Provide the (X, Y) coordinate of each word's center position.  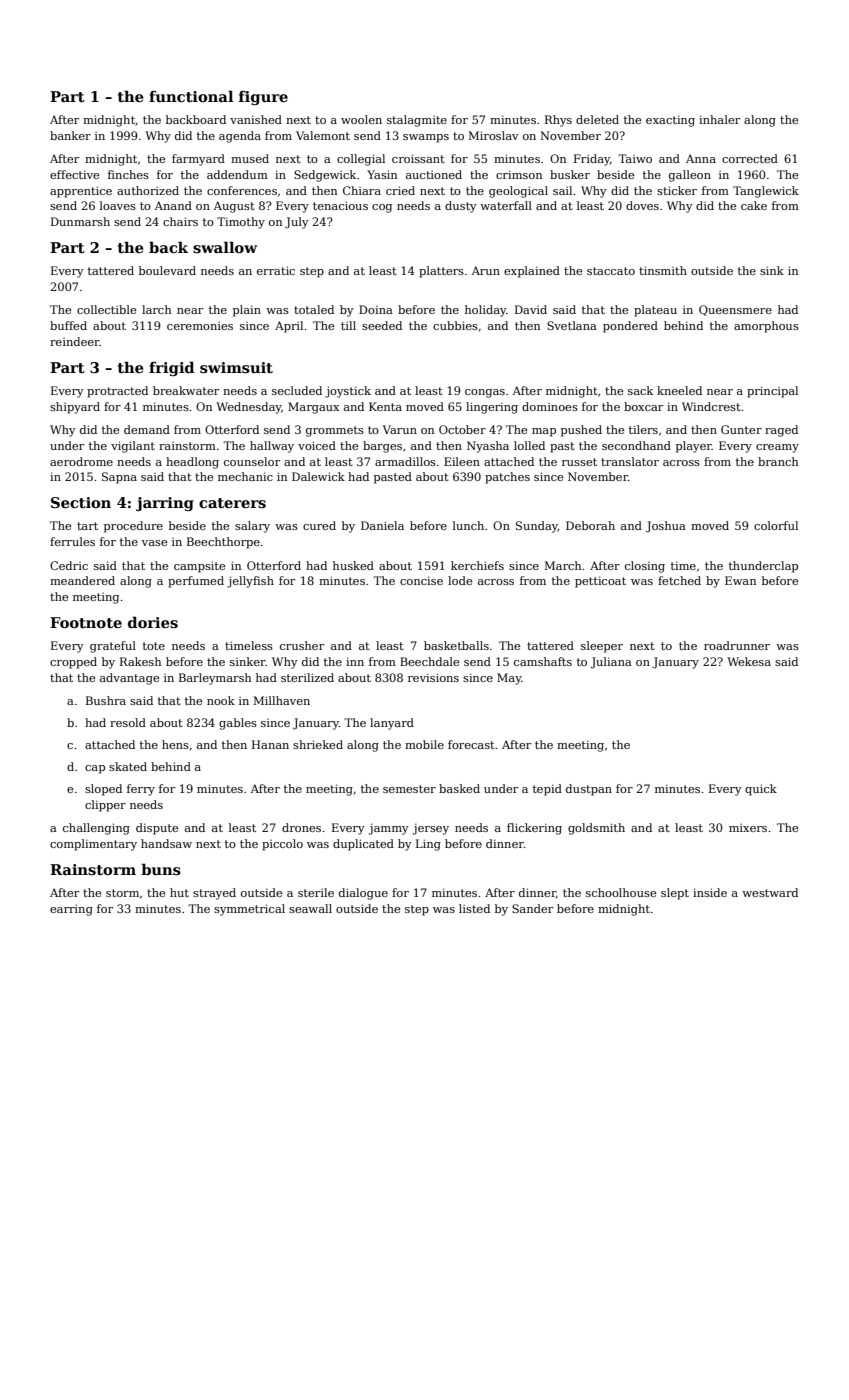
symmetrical (249, 910)
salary (252, 527)
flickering (534, 829)
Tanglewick (766, 192)
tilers (643, 429)
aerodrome (81, 461)
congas (485, 393)
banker (70, 135)
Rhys (558, 121)
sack (640, 390)
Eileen (462, 461)
